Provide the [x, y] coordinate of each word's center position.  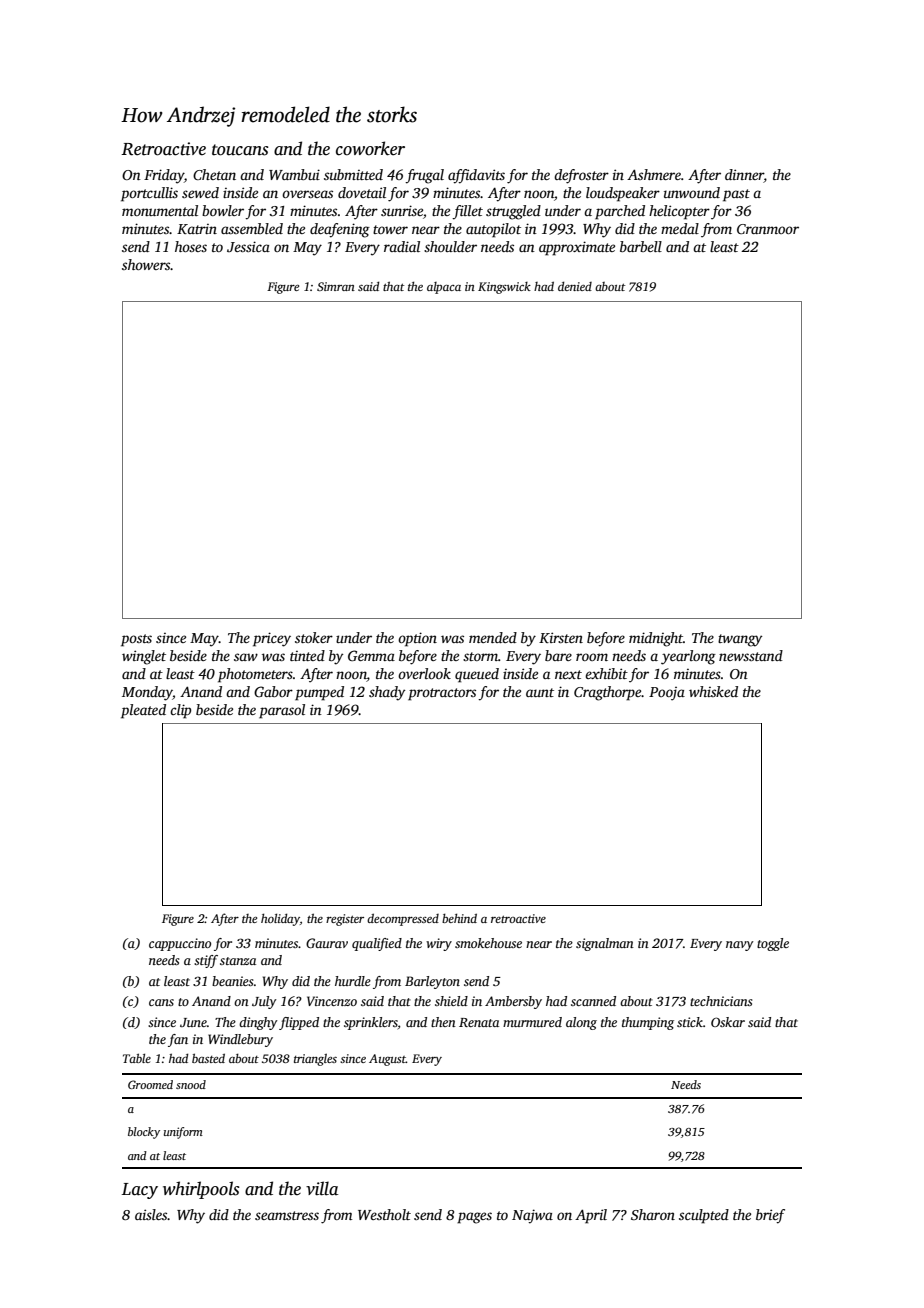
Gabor [273, 691]
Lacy [140, 1191]
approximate [577, 248]
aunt [540, 692]
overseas [307, 194]
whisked [713, 691]
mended [493, 637]
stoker [314, 637]
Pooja [667, 694]
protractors [442, 694]
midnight [656, 639]
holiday [280, 919]
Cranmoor [768, 229]
